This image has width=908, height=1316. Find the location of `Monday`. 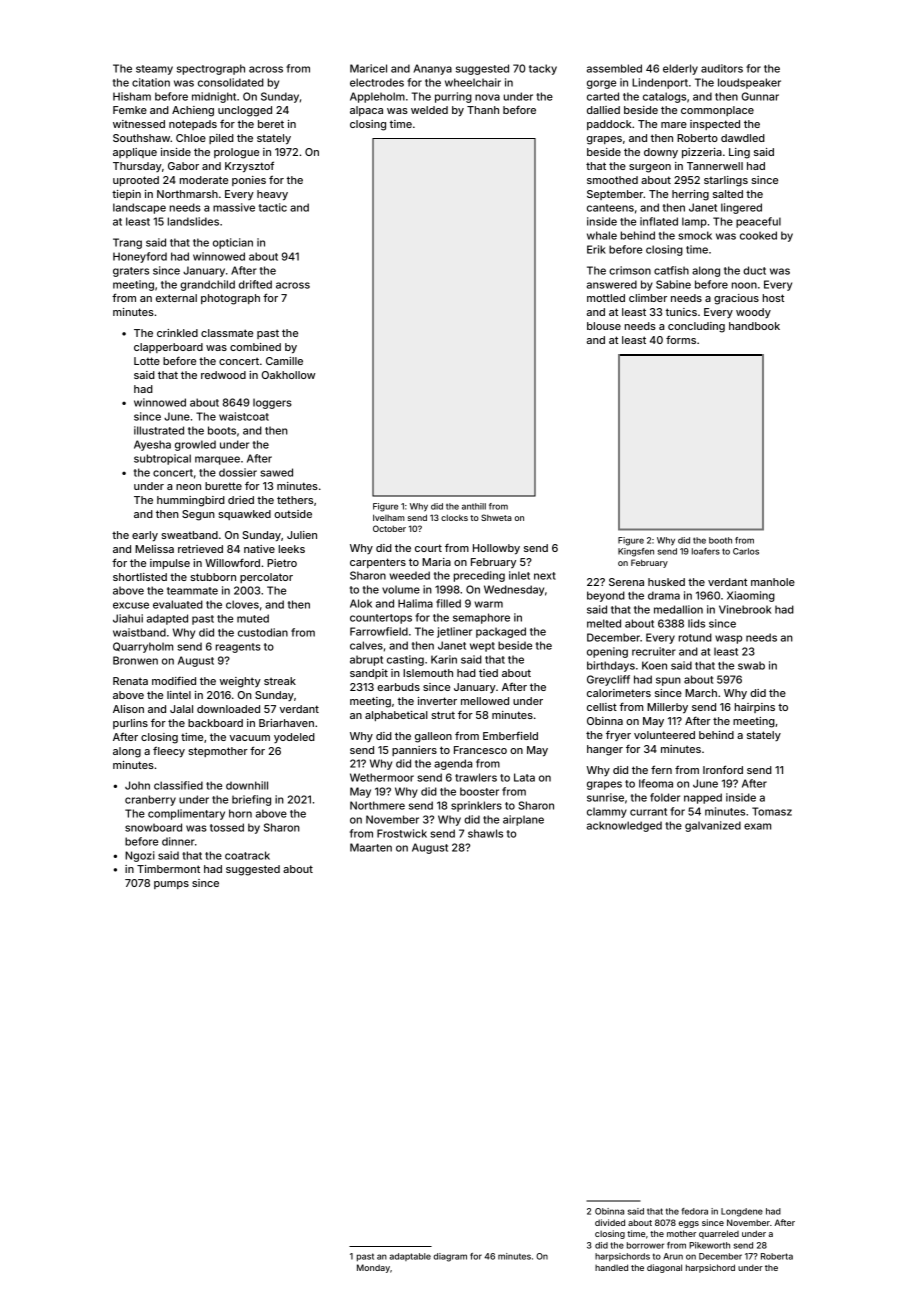

Monday is located at coordinates (373, 1268).
